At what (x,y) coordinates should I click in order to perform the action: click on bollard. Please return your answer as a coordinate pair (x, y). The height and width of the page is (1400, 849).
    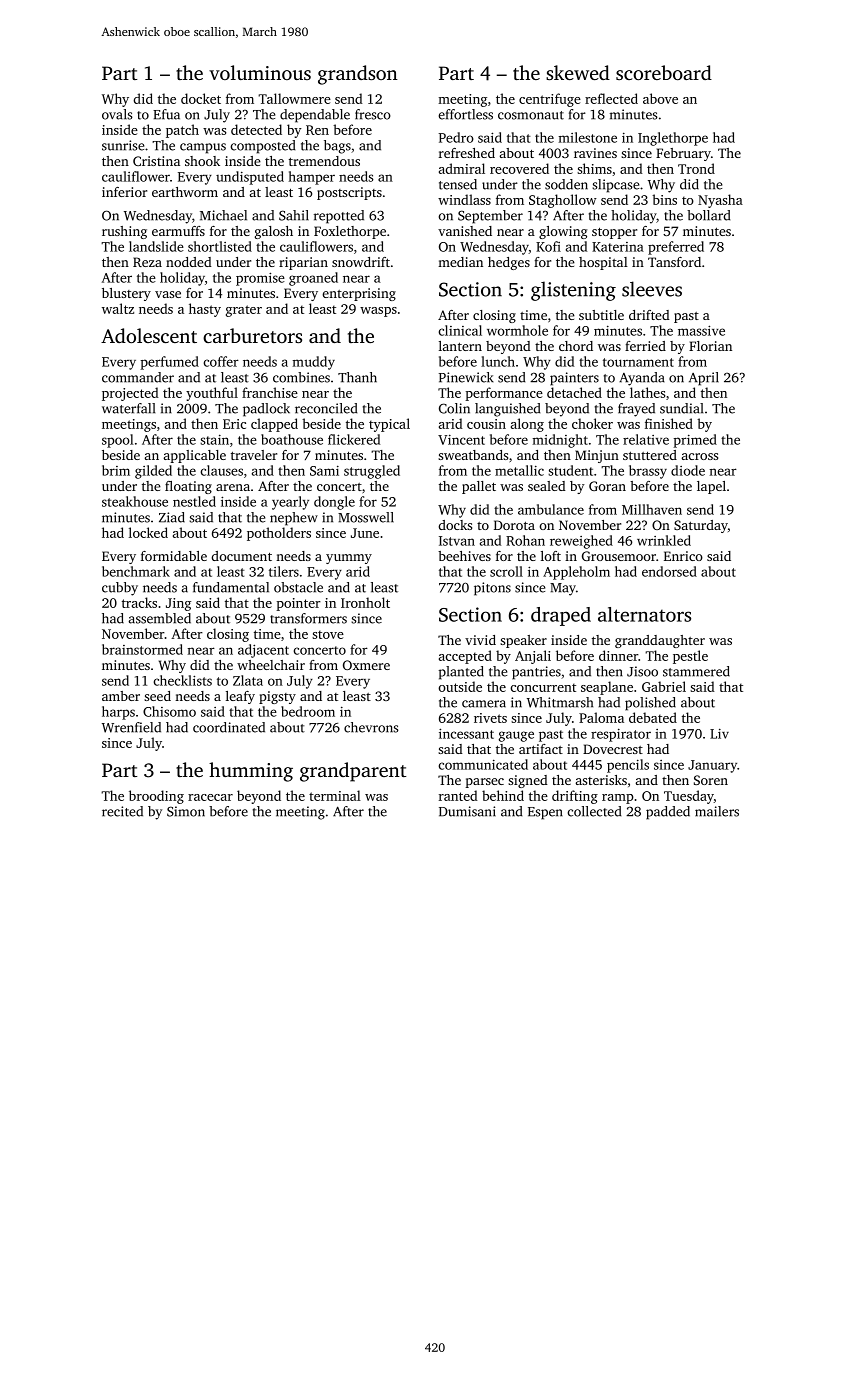
    Looking at the image, I should click on (708, 215).
